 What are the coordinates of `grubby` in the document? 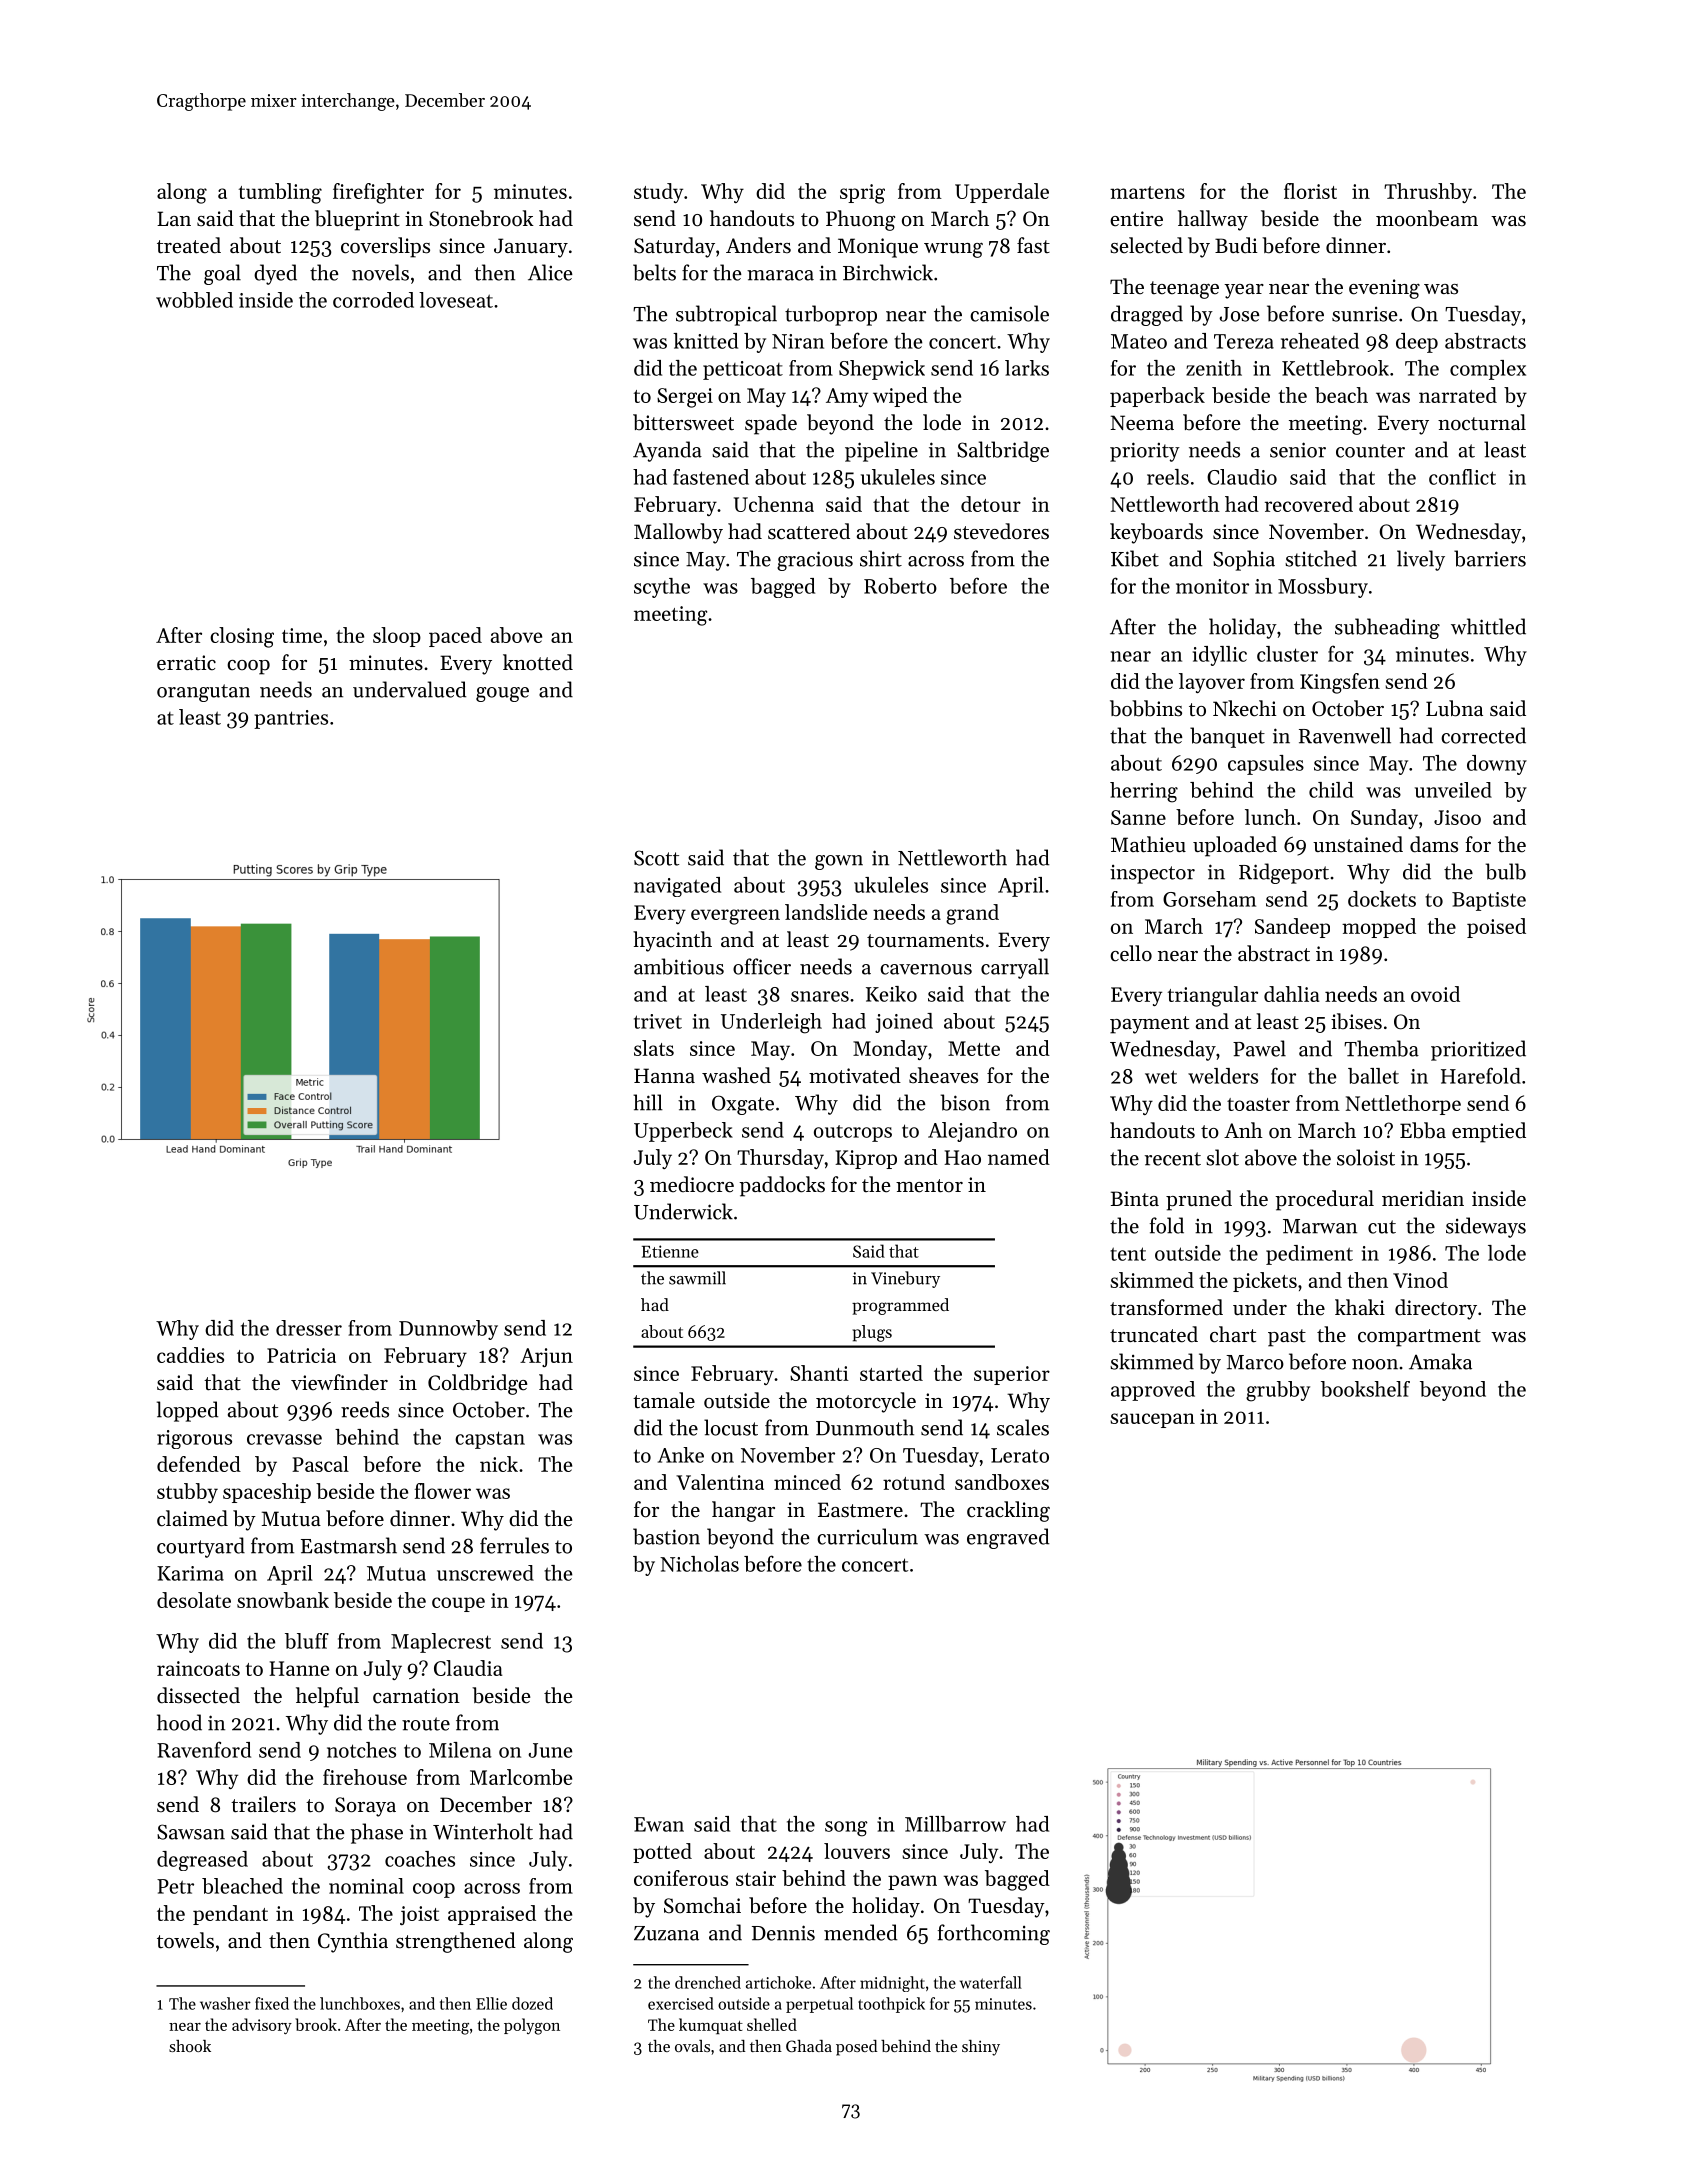 It's located at (1278, 1391).
